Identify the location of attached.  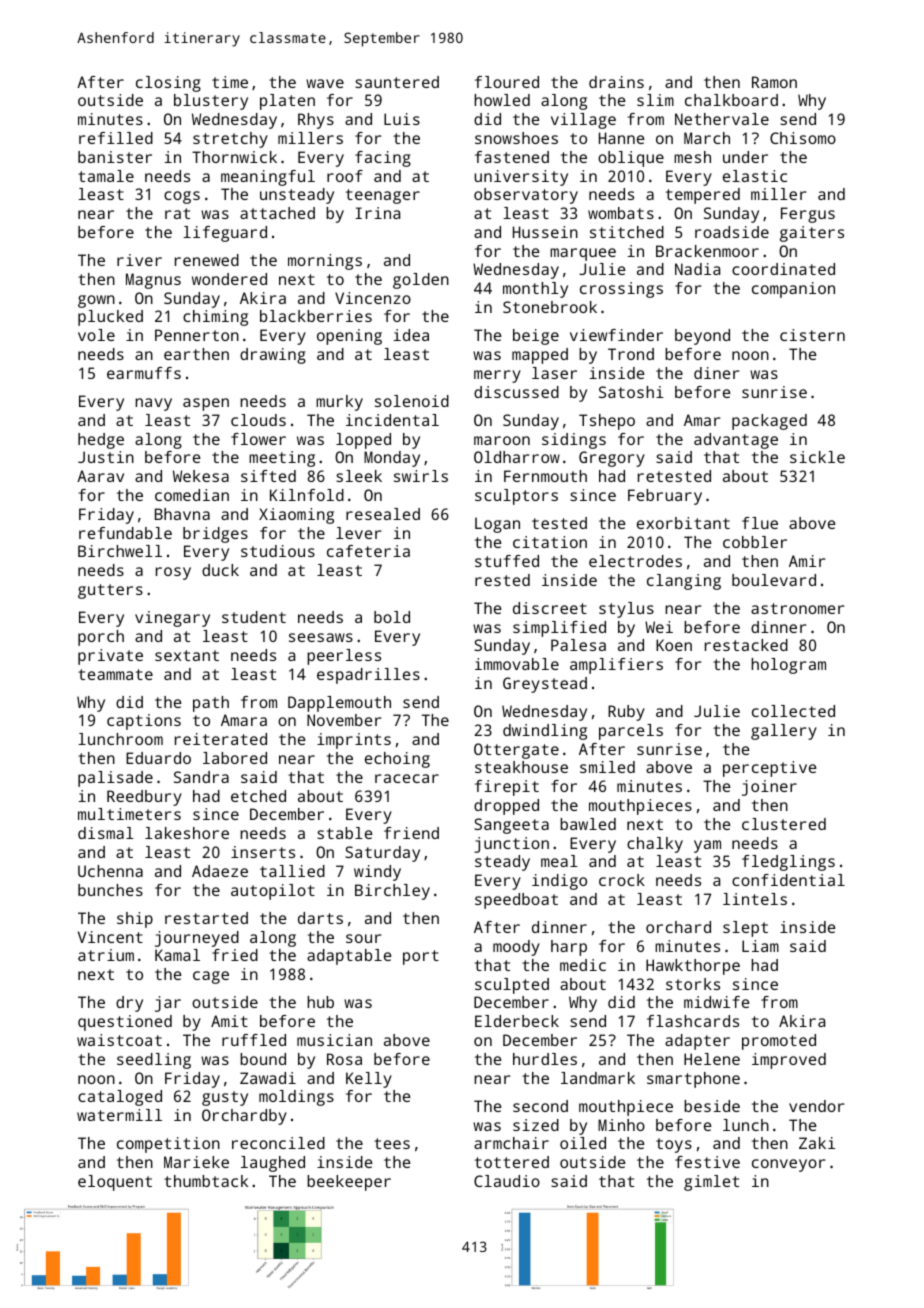
(277, 213).
